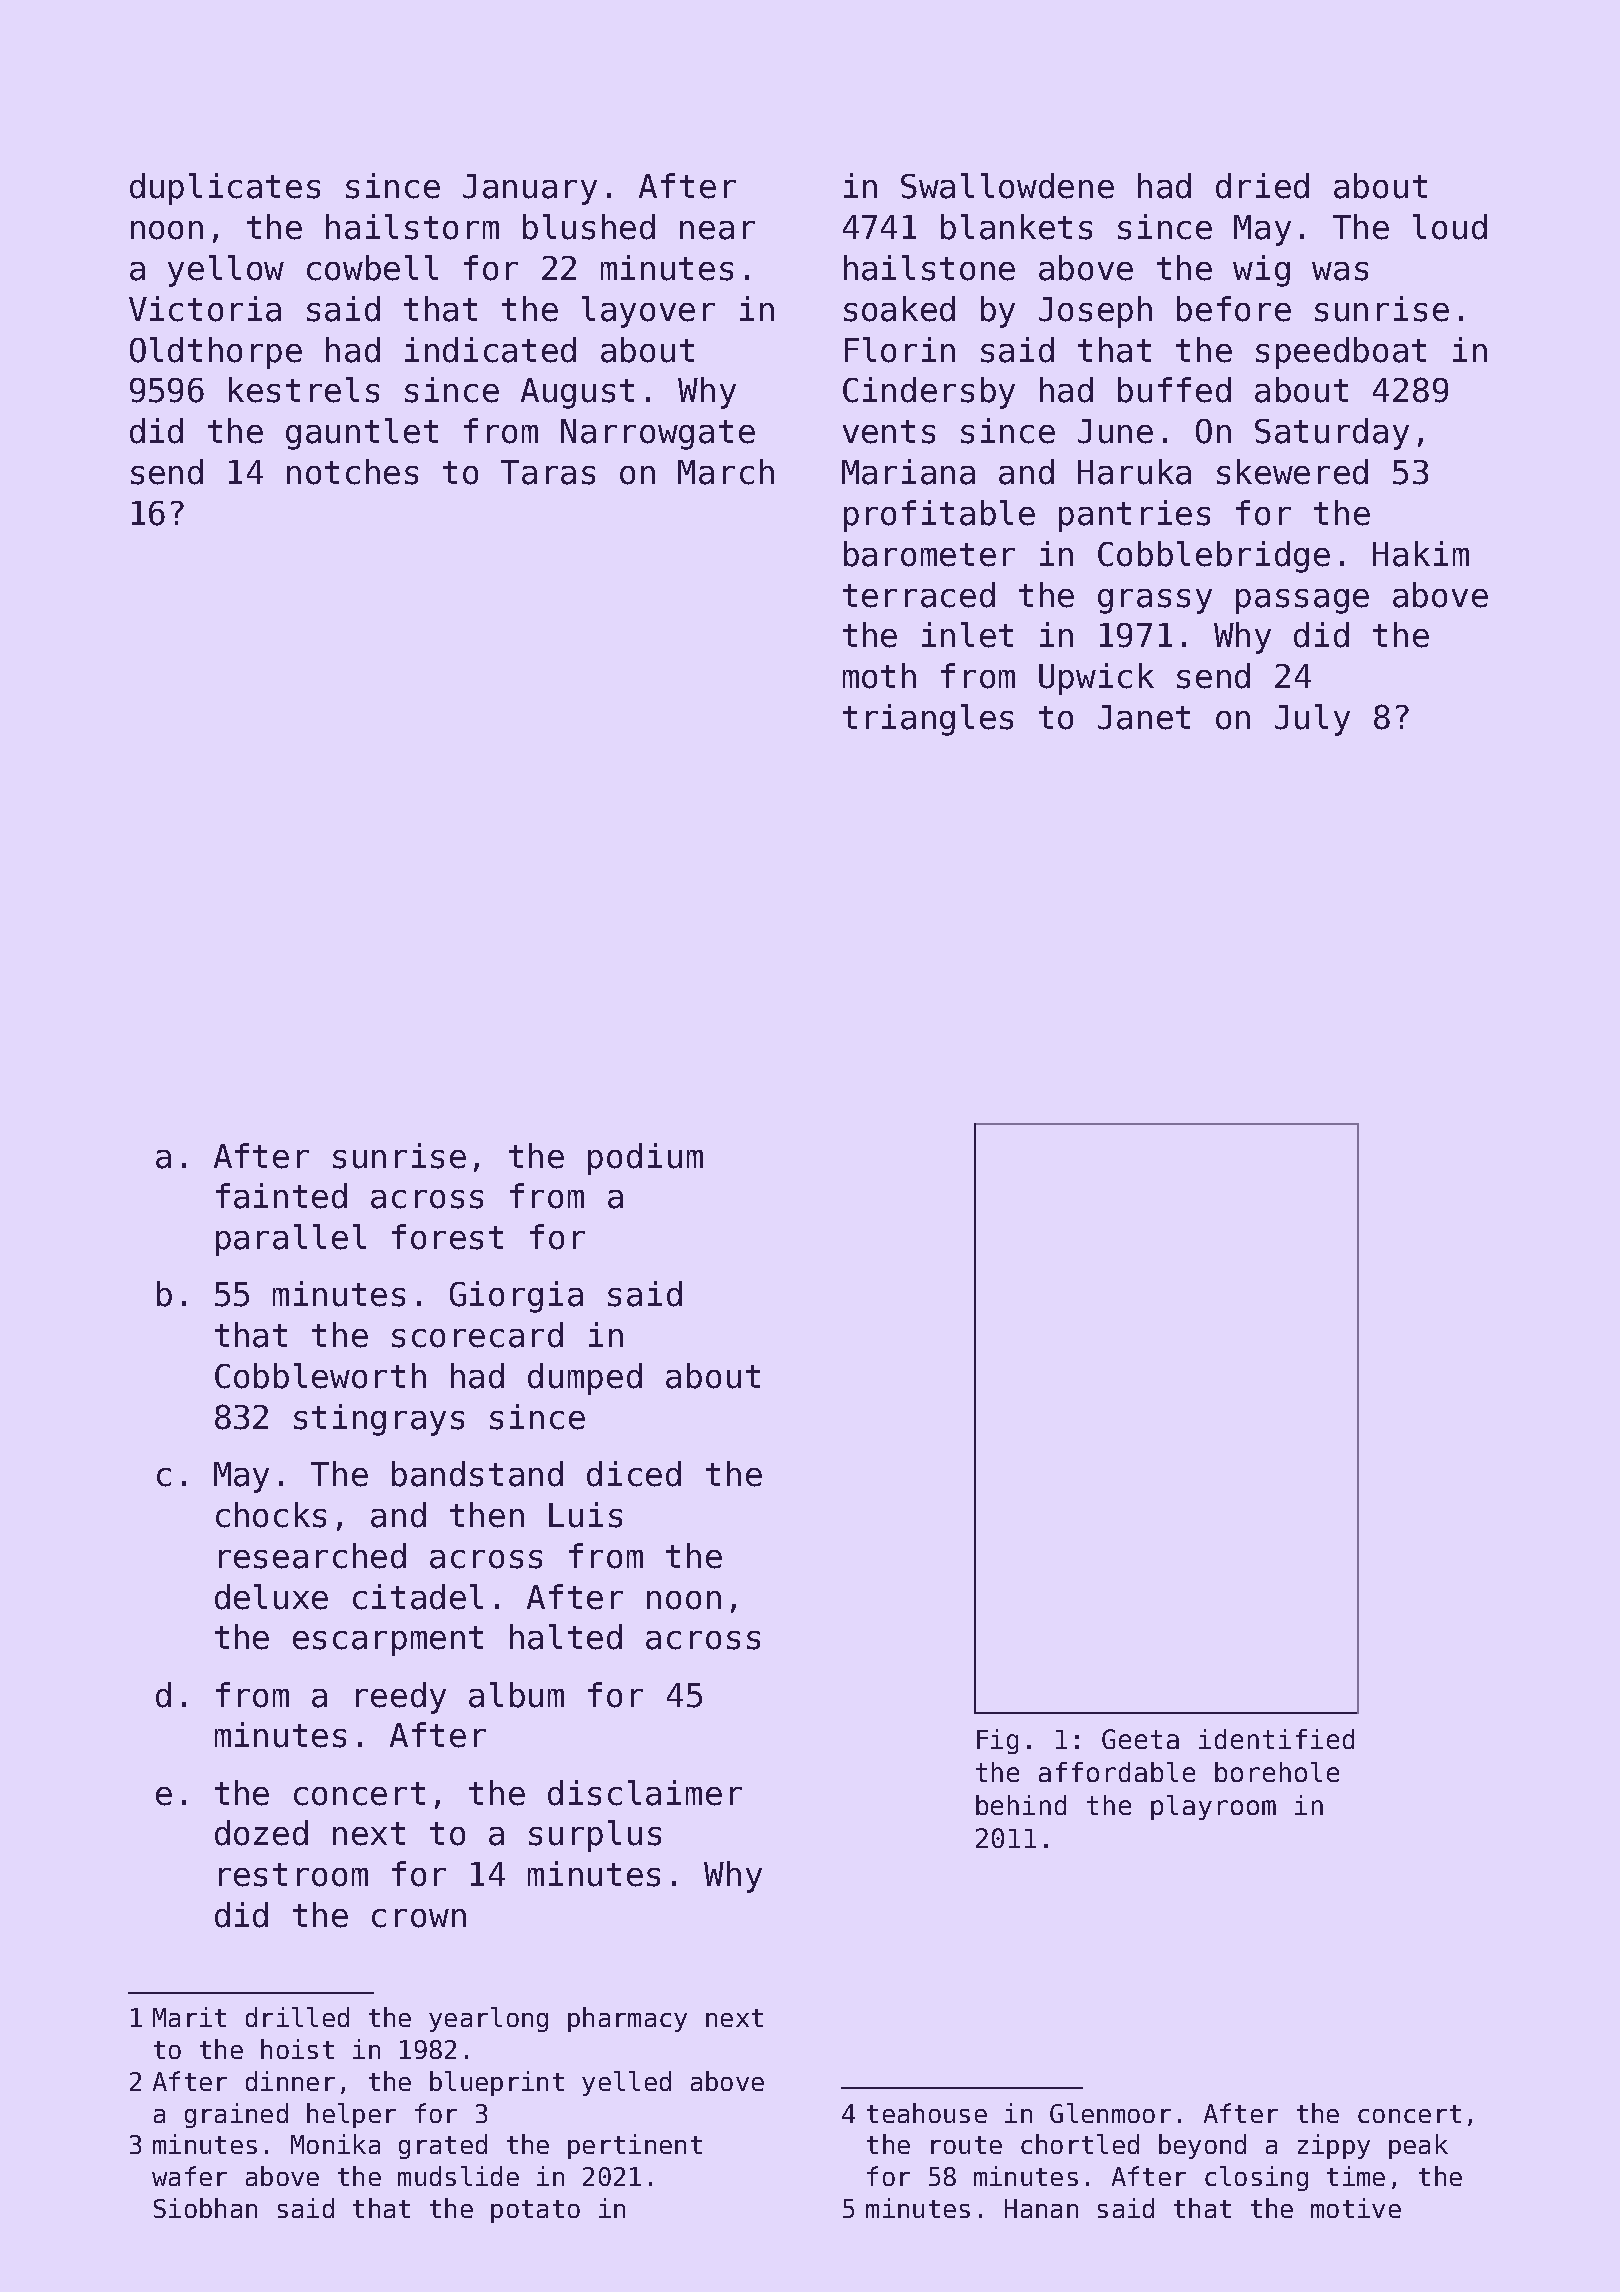 This screenshot has height=2292, width=1620. What do you see at coordinates (216, 353) in the screenshot?
I see `Oldthorpe` at bounding box center [216, 353].
